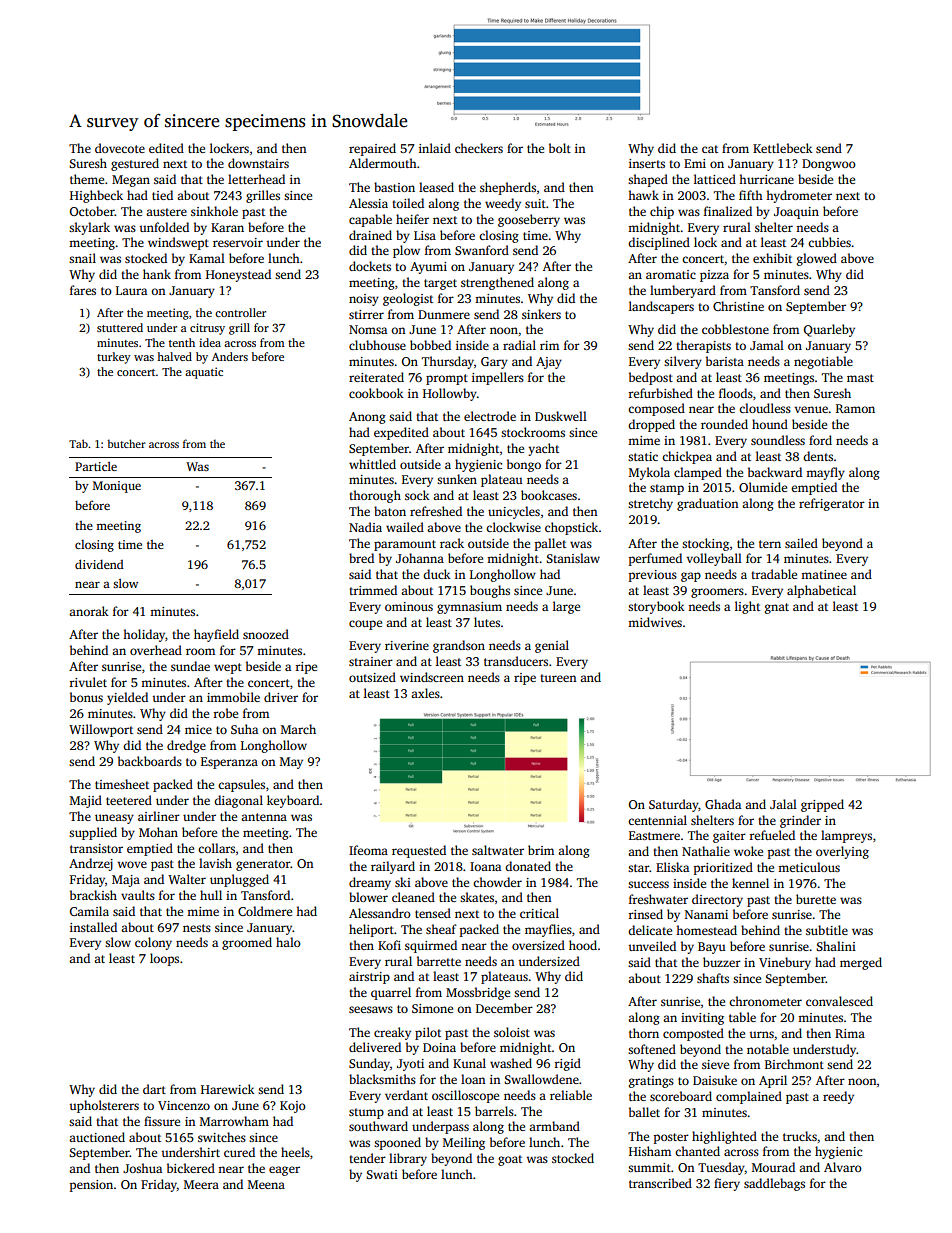 Image resolution: width=952 pixels, height=1233 pixels. What do you see at coordinates (702, 1019) in the screenshot?
I see `inviting` at bounding box center [702, 1019].
